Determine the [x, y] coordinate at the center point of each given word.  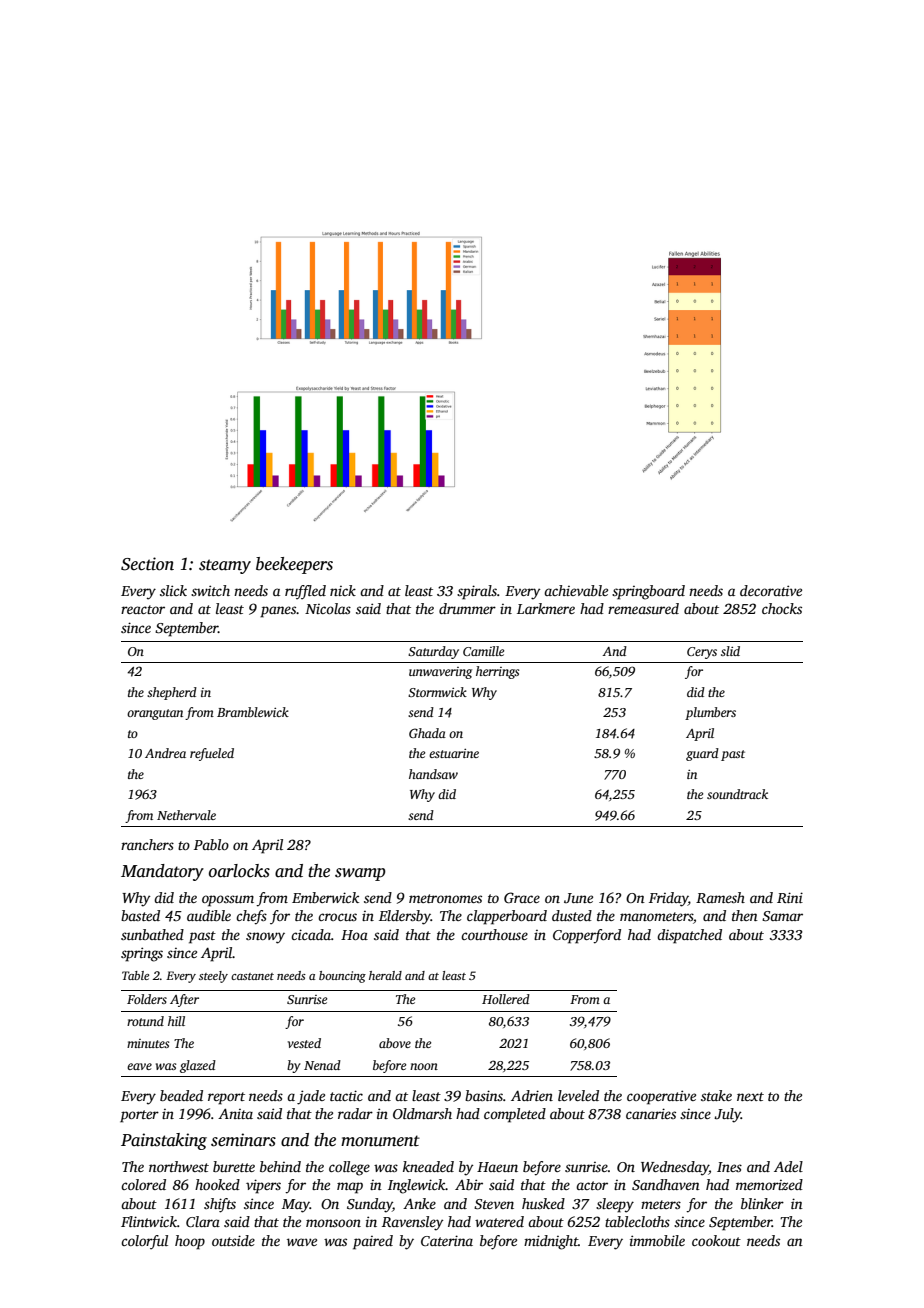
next [750, 1096]
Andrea [165, 753]
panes [278, 612]
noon [424, 1066]
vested [304, 1043]
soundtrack [737, 794]
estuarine [454, 753]
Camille [483, 651]
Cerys [702, 653]
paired [373, 1242]
